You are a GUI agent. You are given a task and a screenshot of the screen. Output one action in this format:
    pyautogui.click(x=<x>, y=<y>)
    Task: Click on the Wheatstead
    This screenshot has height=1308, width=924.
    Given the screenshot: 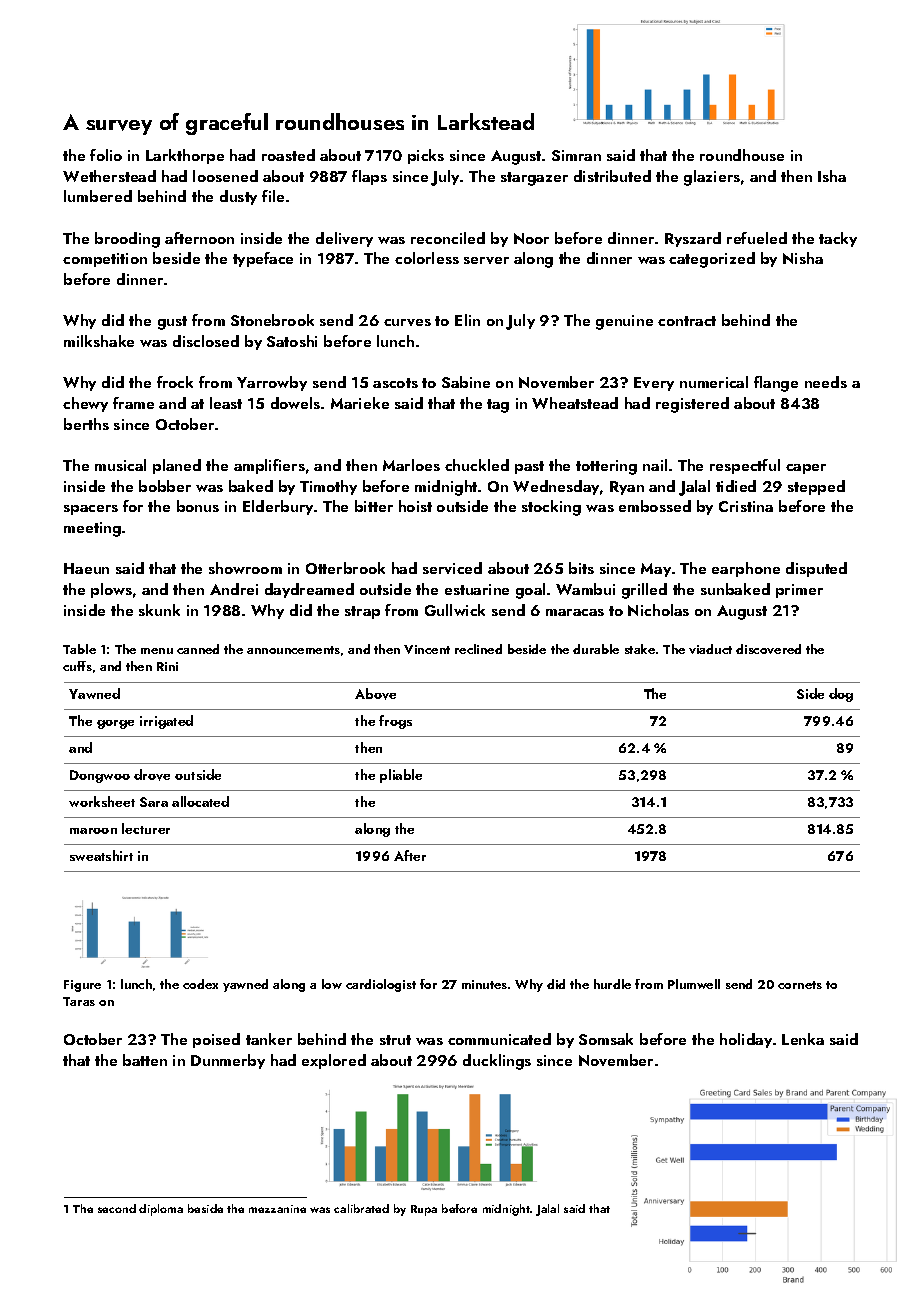 What is the action you would take?
    pyautogui.click(x=575, y=403)
